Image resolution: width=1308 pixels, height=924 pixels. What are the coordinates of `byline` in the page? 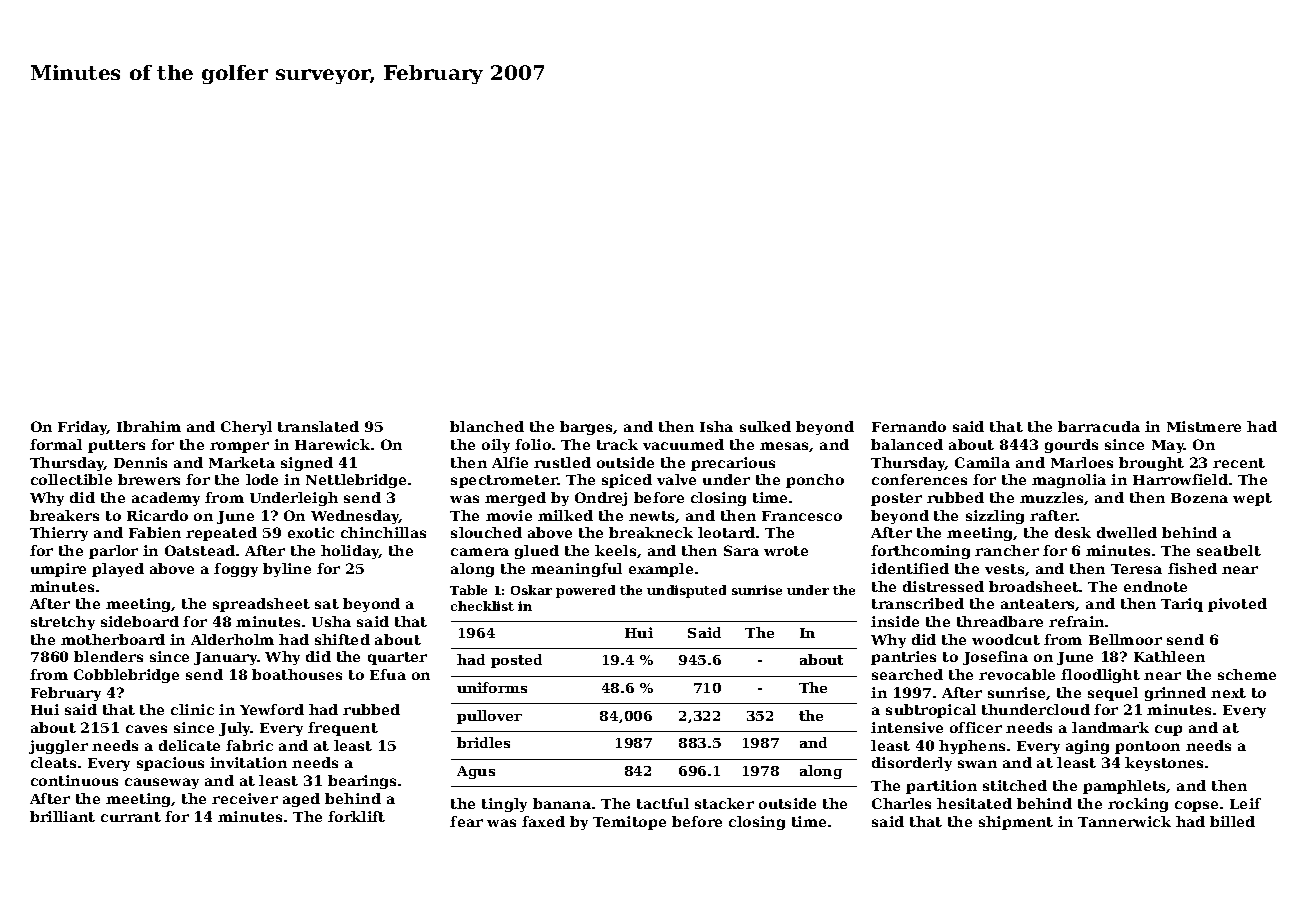 It's located at (287, 570).
